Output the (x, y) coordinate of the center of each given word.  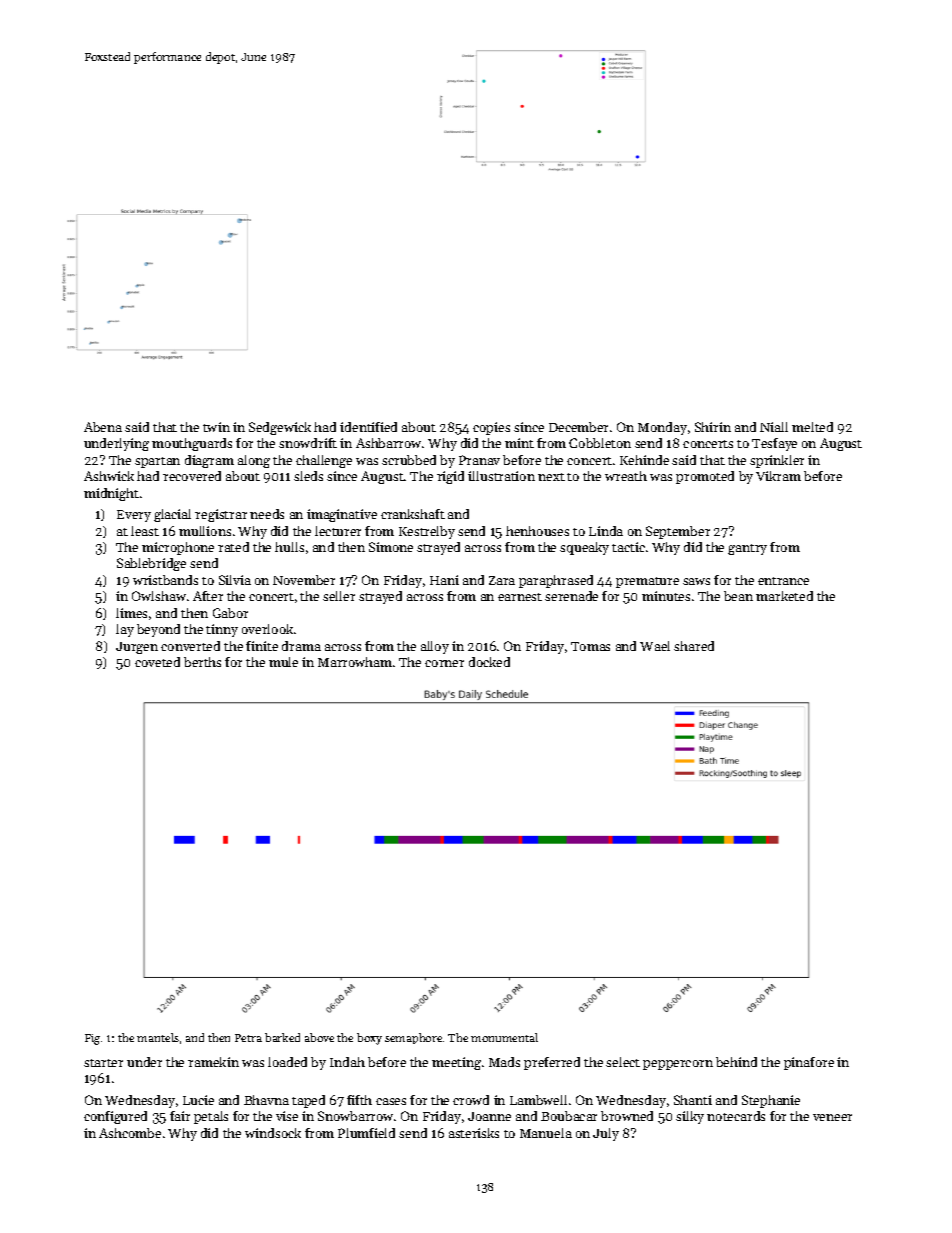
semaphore (413, 1038)
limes (131, 613)
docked (489, 662)
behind (736, 1062)
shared (694, 646)
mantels (158, 1037)
